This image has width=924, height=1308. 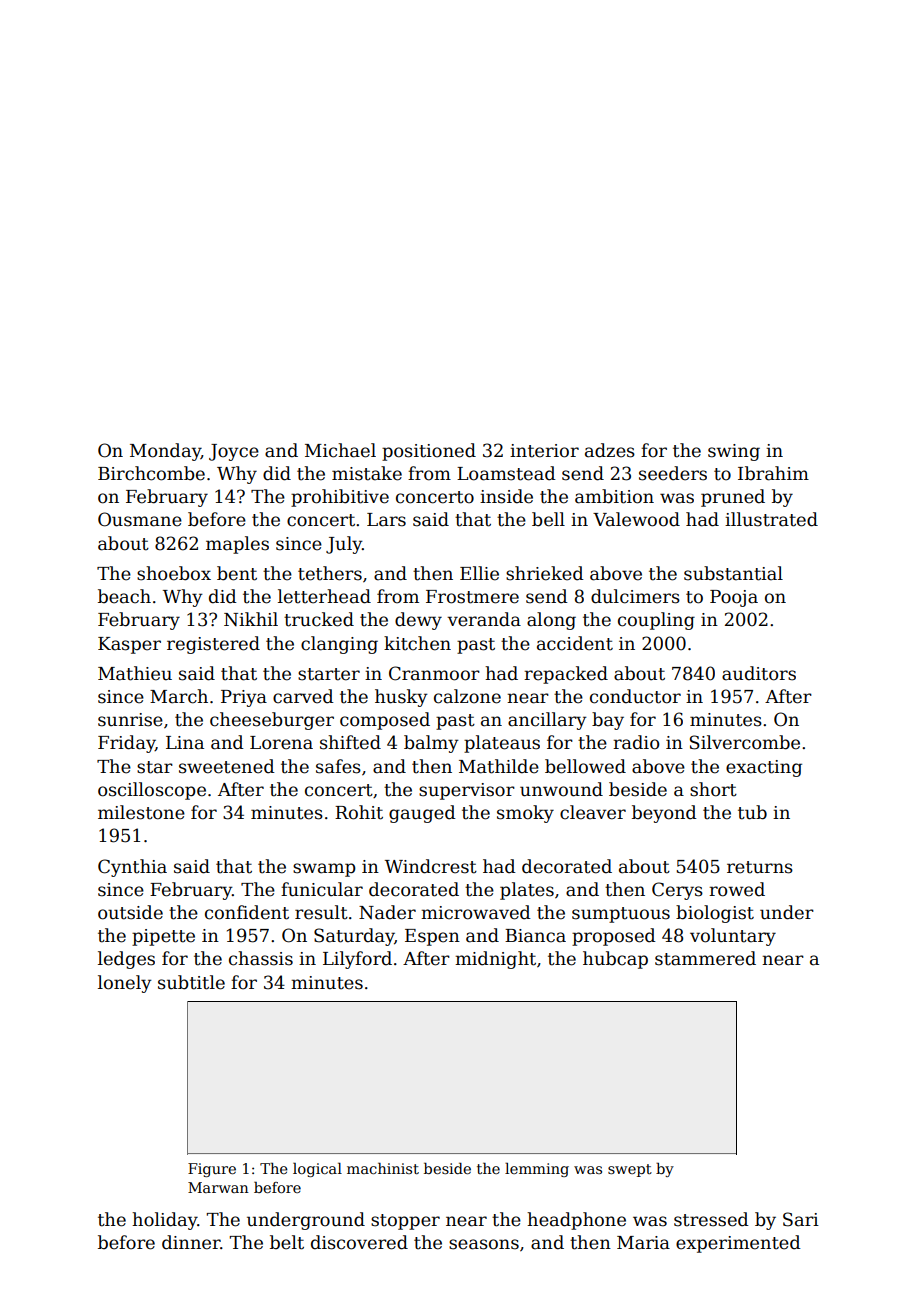 I want to click on confident, so click(x=247, y=912).
